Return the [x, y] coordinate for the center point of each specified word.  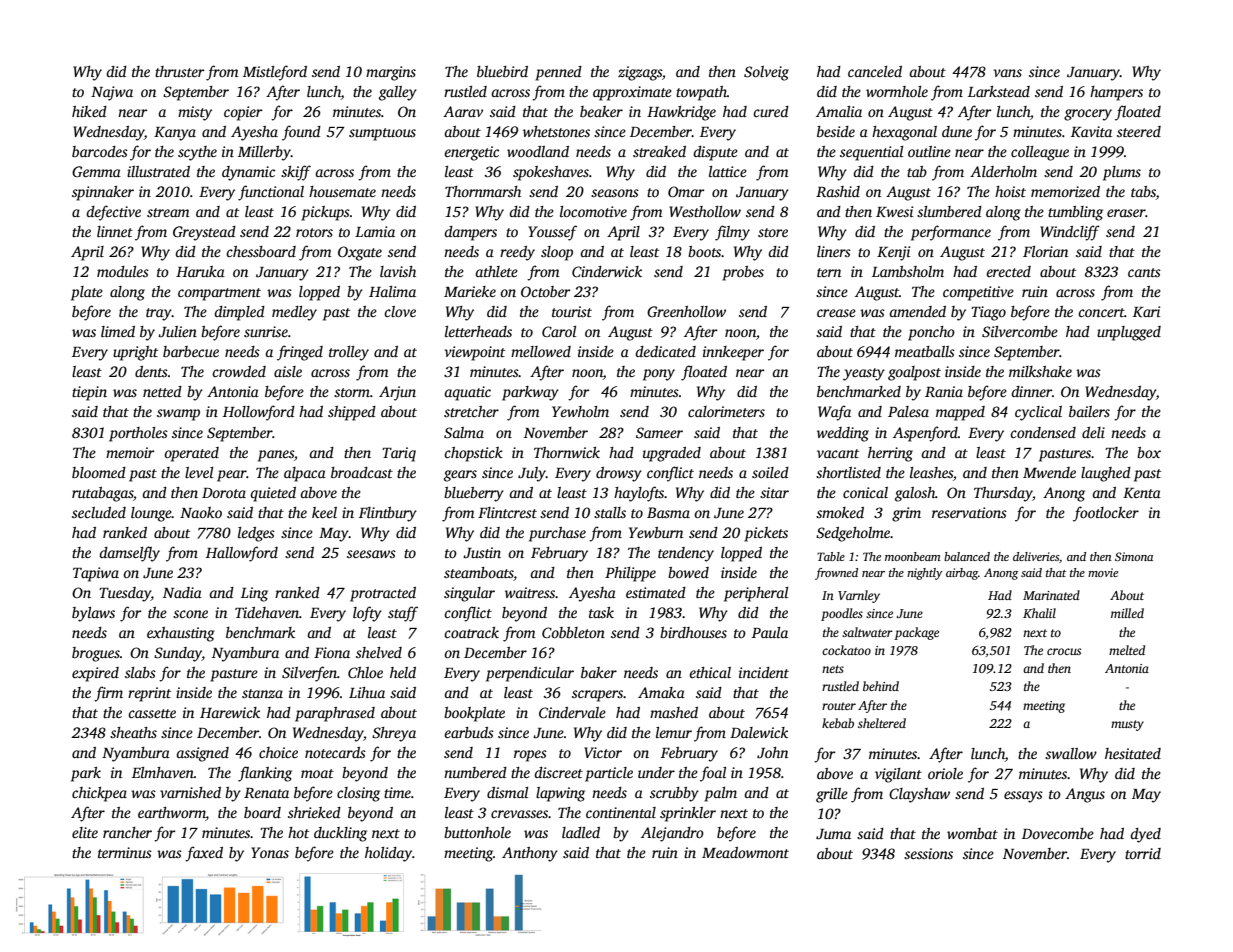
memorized [1065, 191]
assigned [202, 754]
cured [771, 111]
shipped [352, 413]
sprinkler [688, 814]
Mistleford [275, 73]
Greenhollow [686, 311]
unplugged [1129, 333]
